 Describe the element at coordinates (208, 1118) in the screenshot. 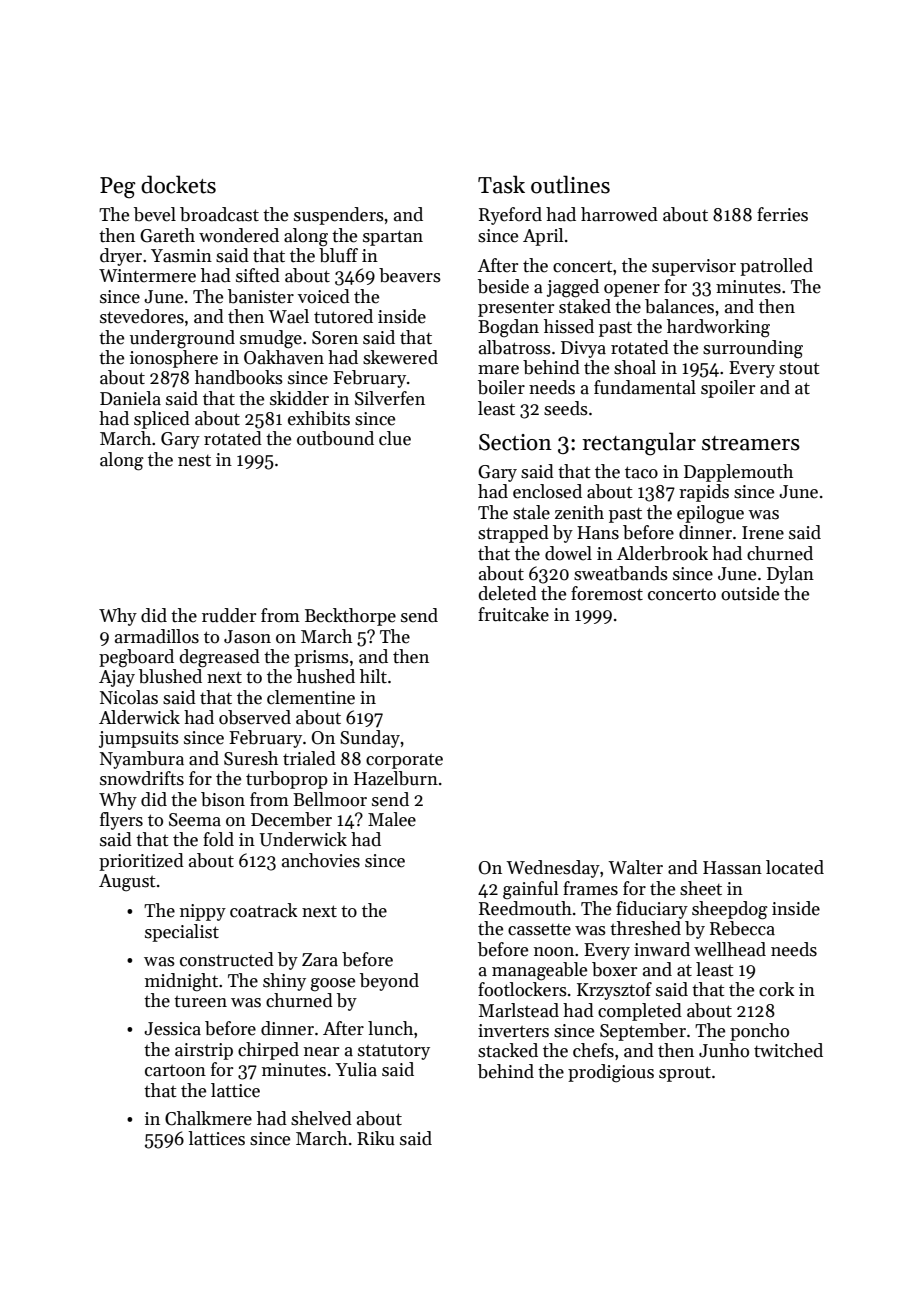

I see `Chalkmere` at that location.
